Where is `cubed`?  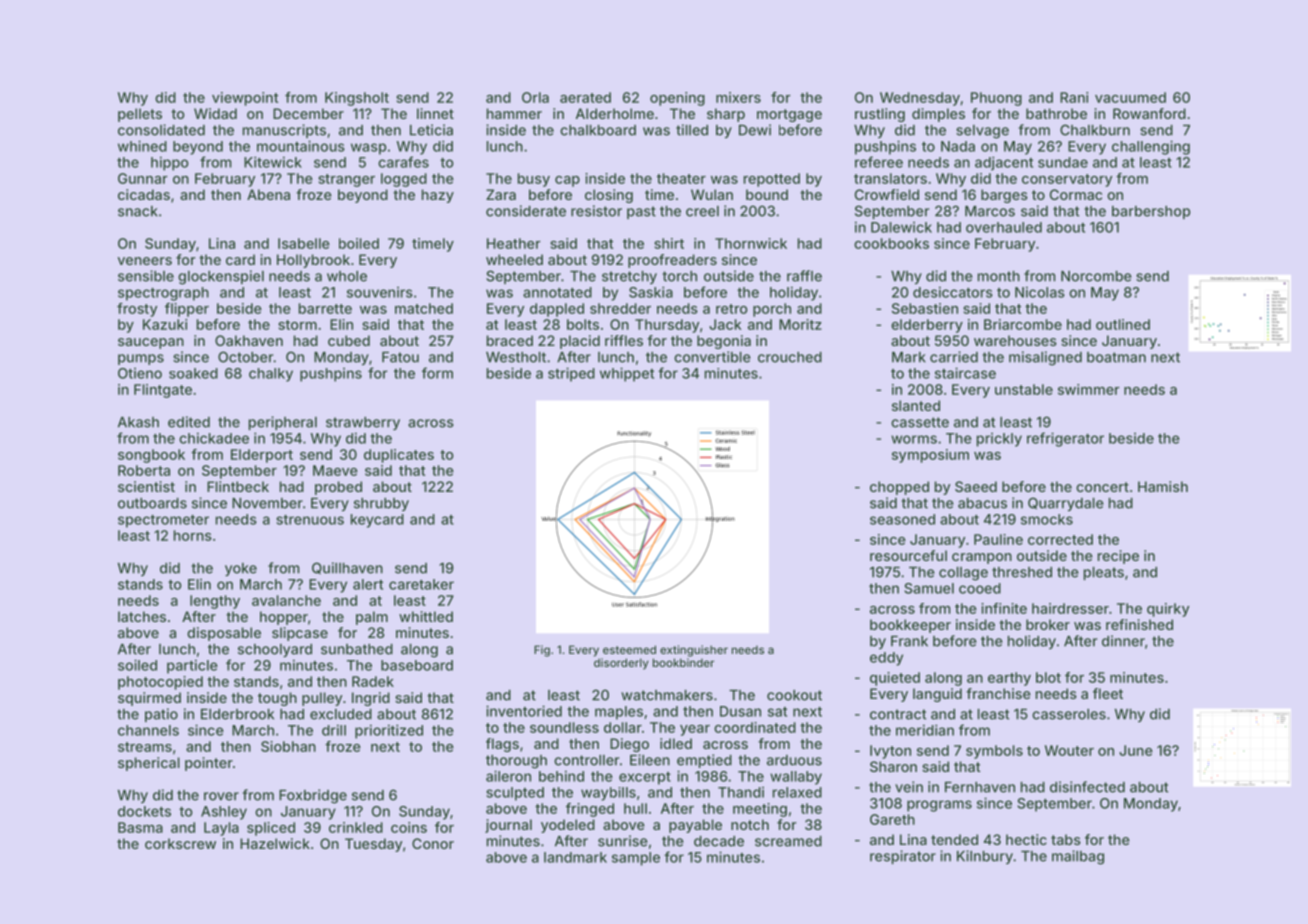
cubed is located at coordinates (349, 340).
